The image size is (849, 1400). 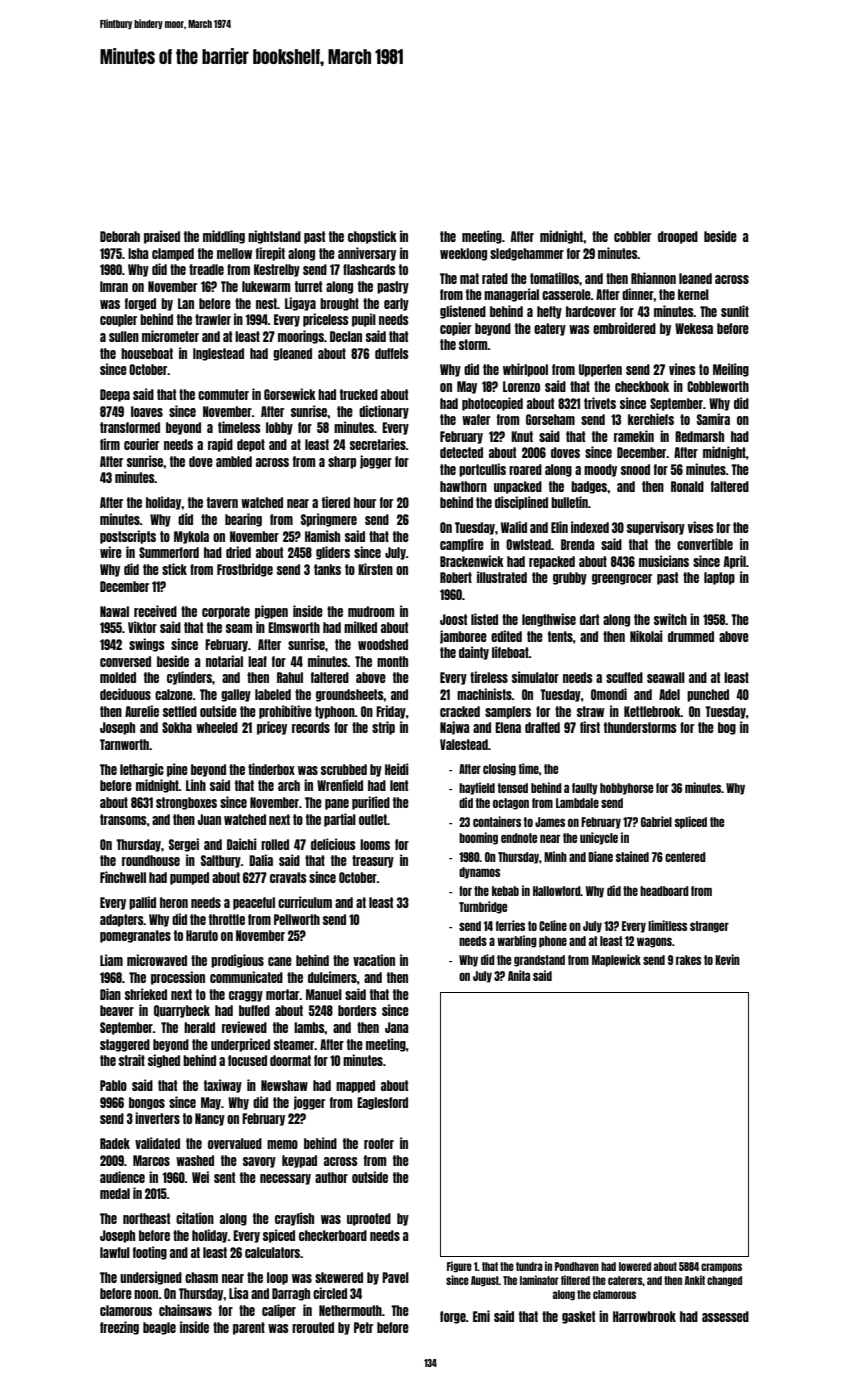 I want to click on drummed, so click(x=691, y=636).
